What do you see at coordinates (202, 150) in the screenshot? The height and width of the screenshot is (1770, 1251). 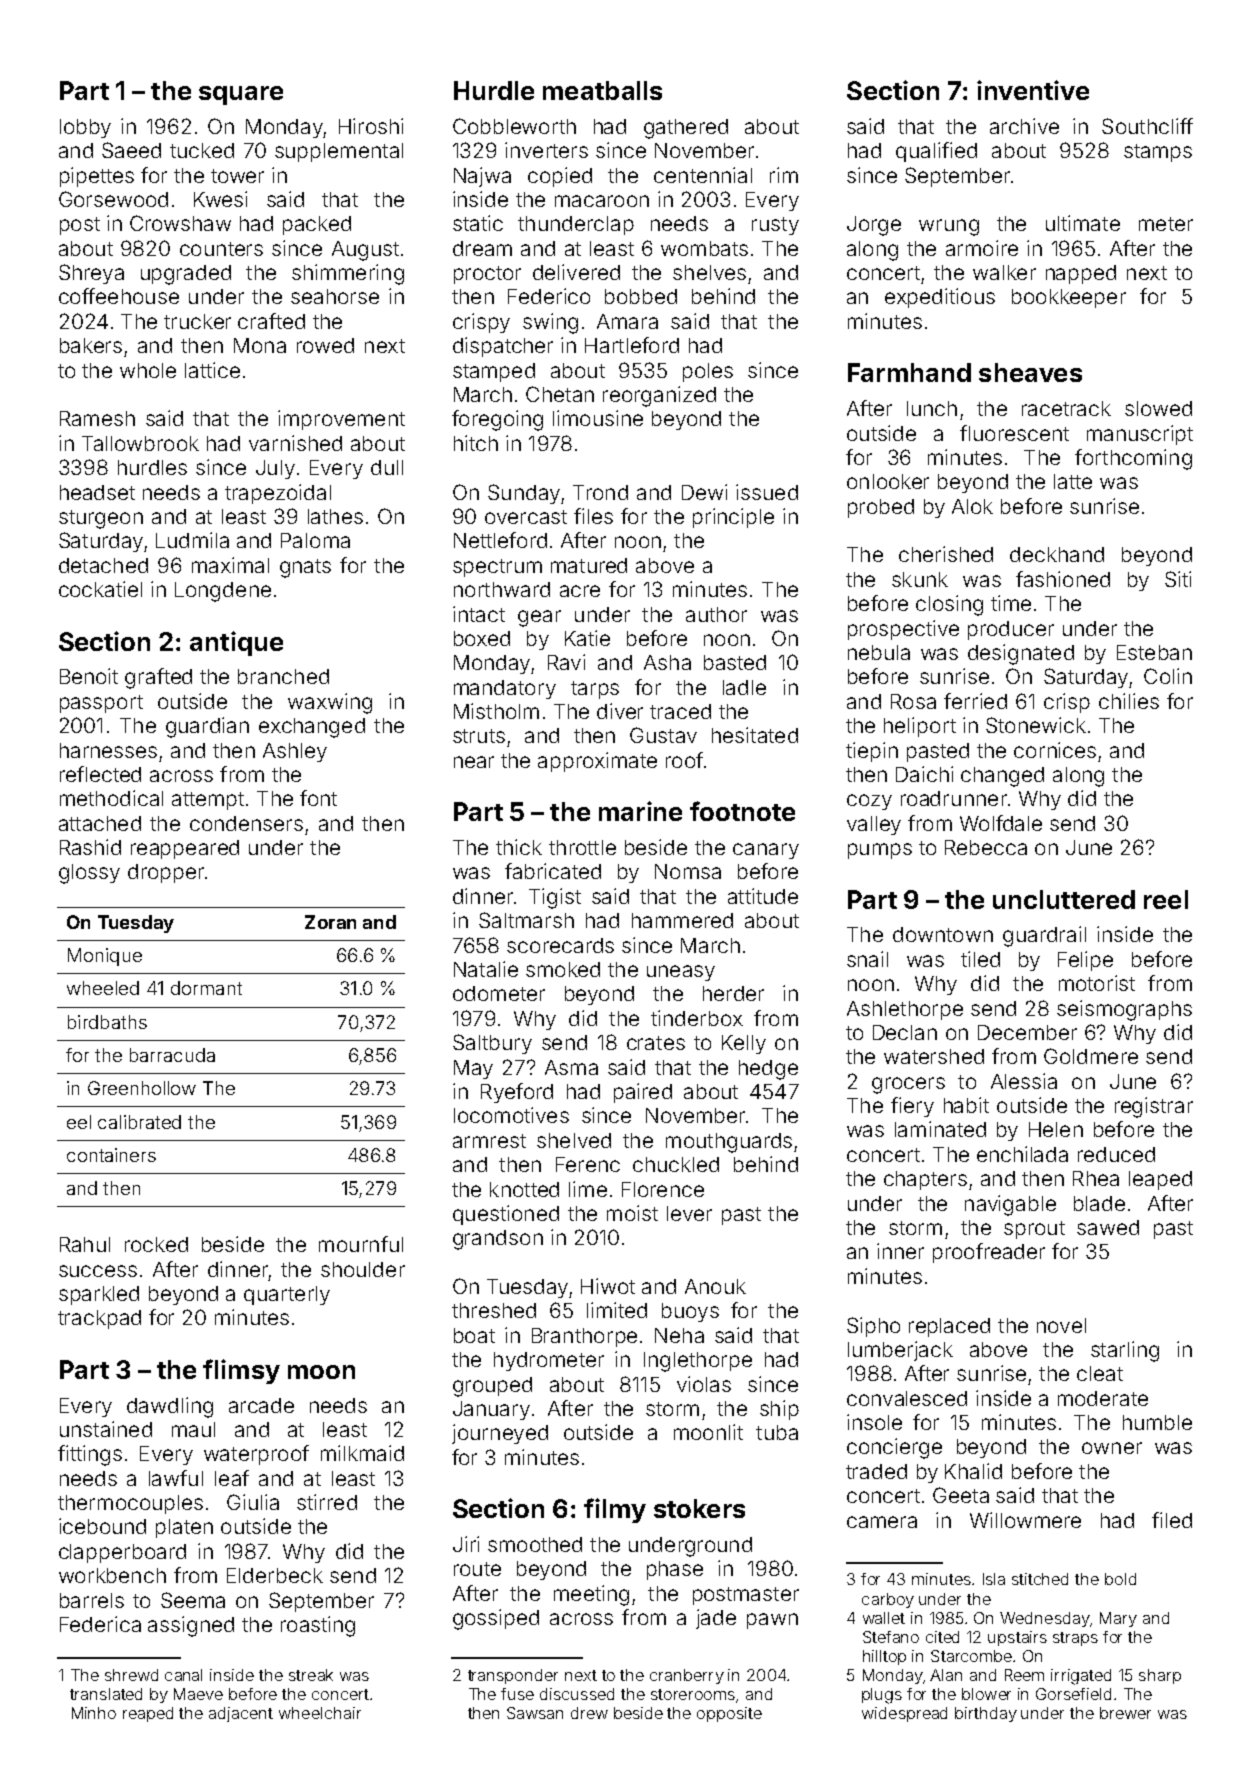 I see `tucked` at bounding box center [202, 150].
